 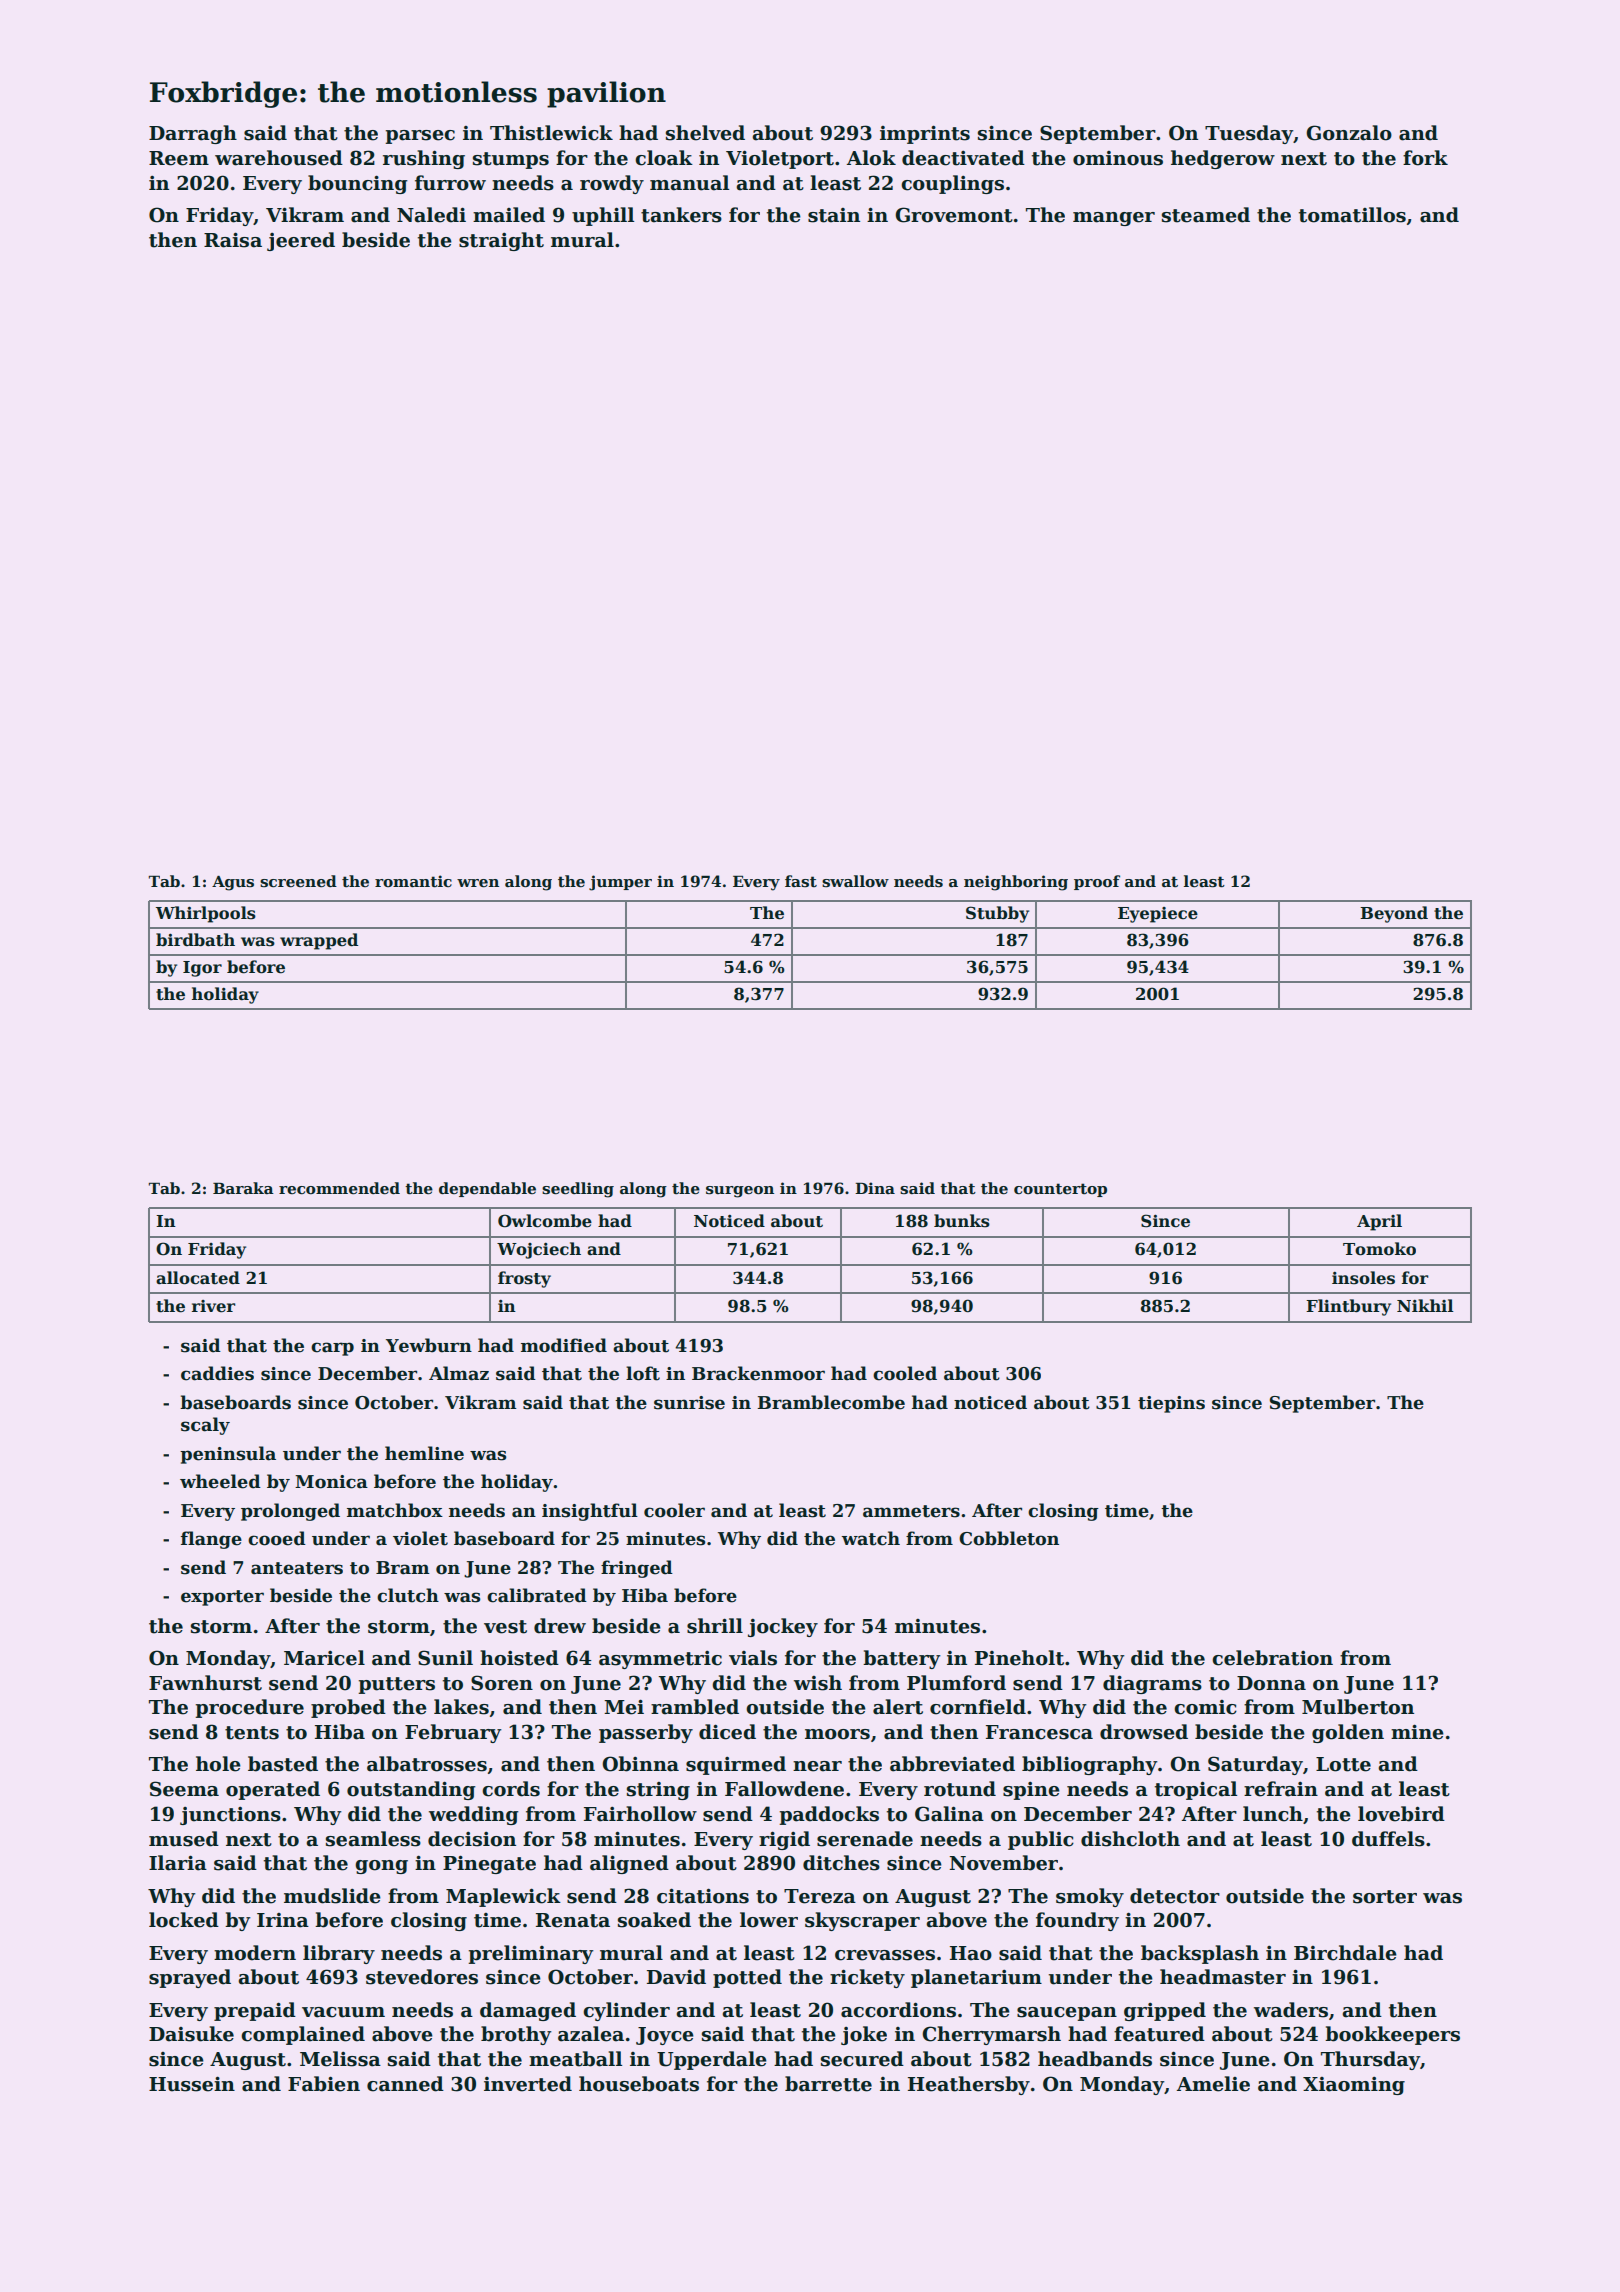 What do you see at coordinates (243, 1188) in the page?
I see `Baraka` at bounding box center [243, 1188].
